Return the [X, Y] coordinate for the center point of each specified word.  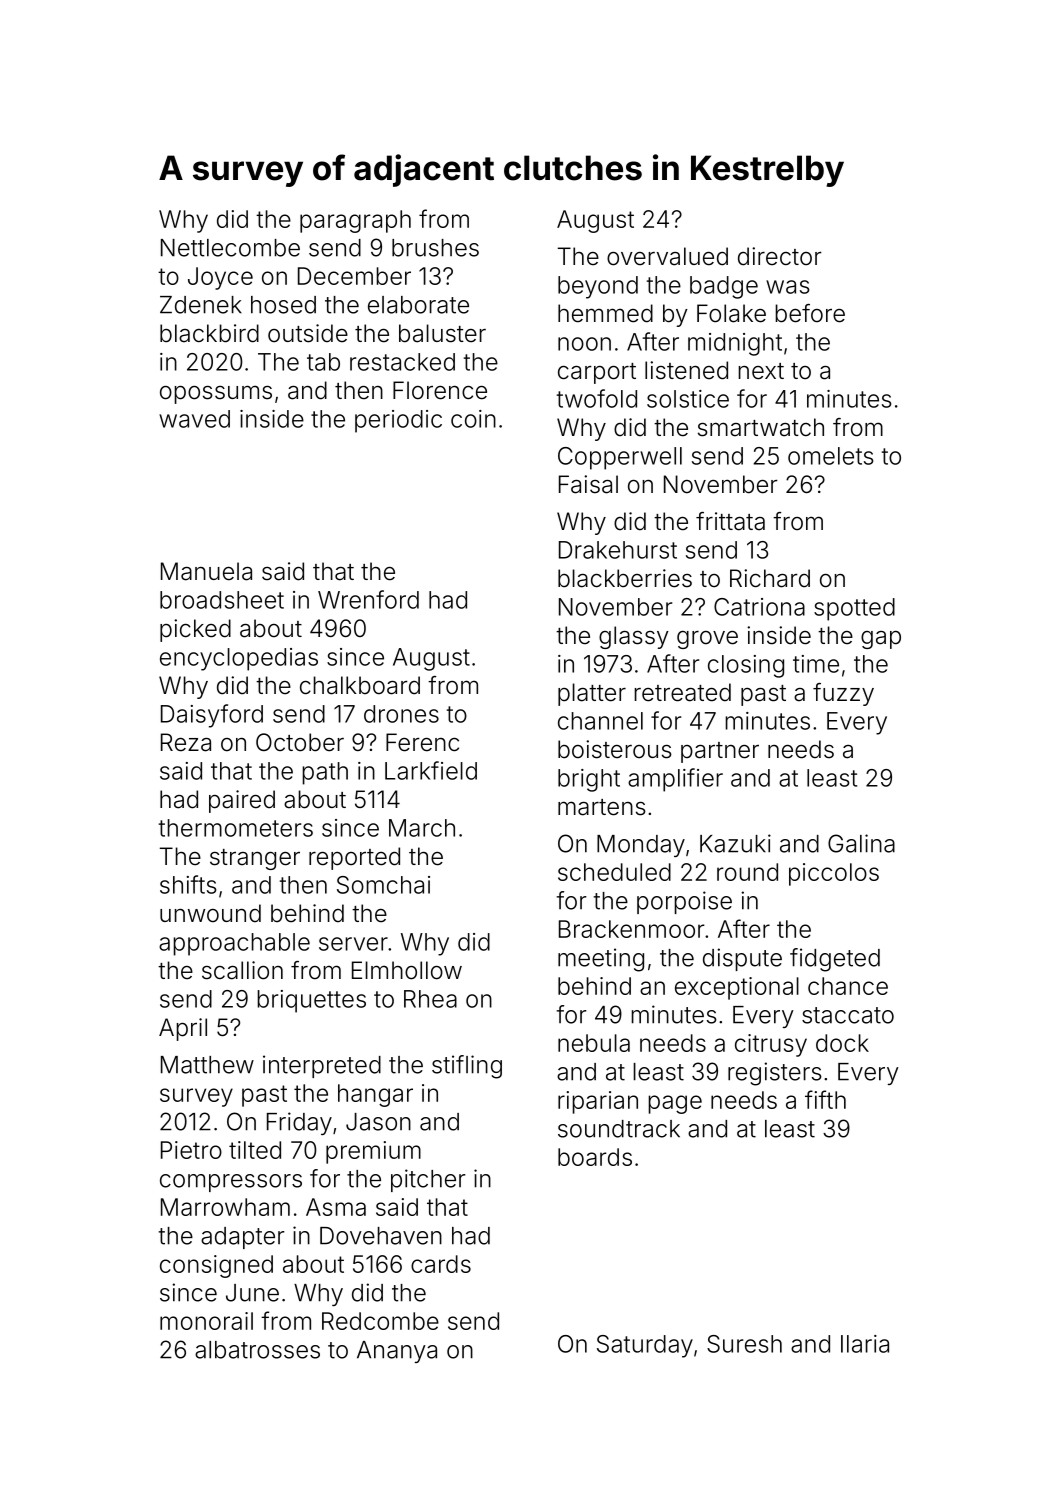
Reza [186, 742]
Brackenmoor [632, 929]
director [780, 256]
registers [775, 1074]
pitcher [428, 1180]
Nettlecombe [230, 248]
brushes [435, 248]
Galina [861, 843]
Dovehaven [381, 1236]
